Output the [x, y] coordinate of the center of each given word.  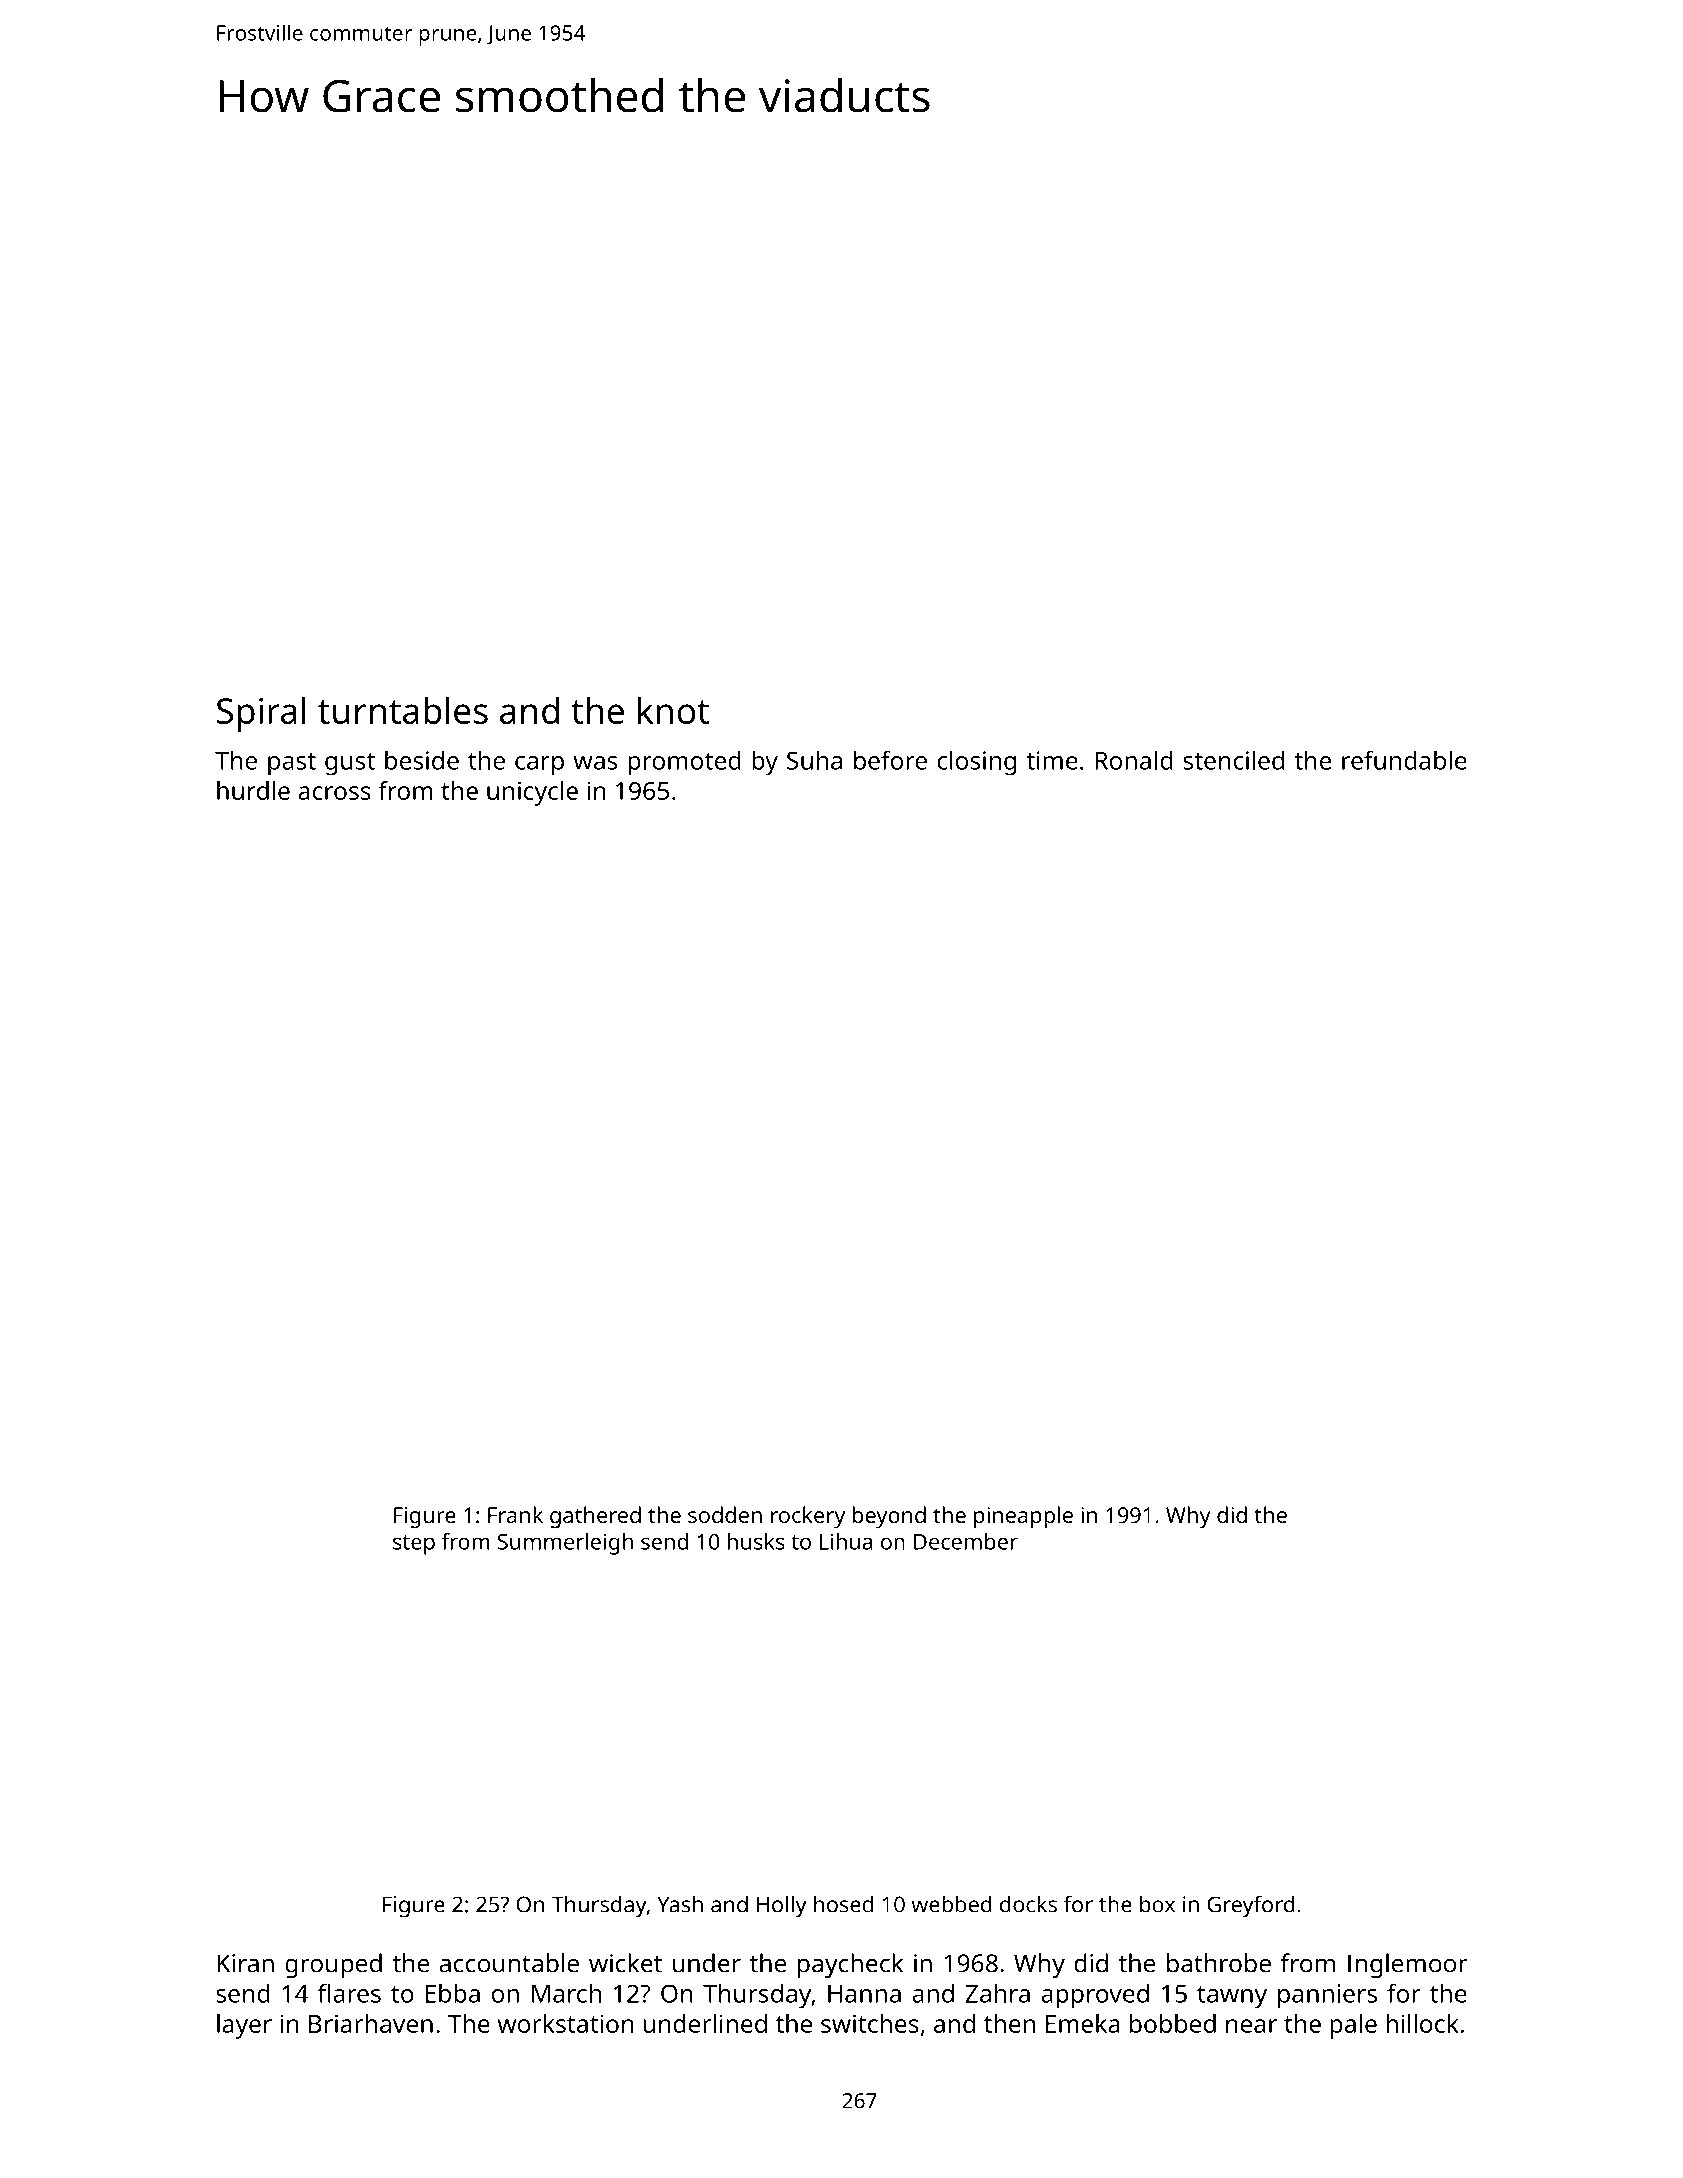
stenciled [1233, 760]
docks [1028, 1904]
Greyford [1251, 1906]
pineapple [1023, 1517]
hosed [843, 1904]
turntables [403, 710]
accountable [509, 1963]
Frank [515, 1514]
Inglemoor [1408, 1965]
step [414, 1545]
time [1052, 760]
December [966, 1541]
